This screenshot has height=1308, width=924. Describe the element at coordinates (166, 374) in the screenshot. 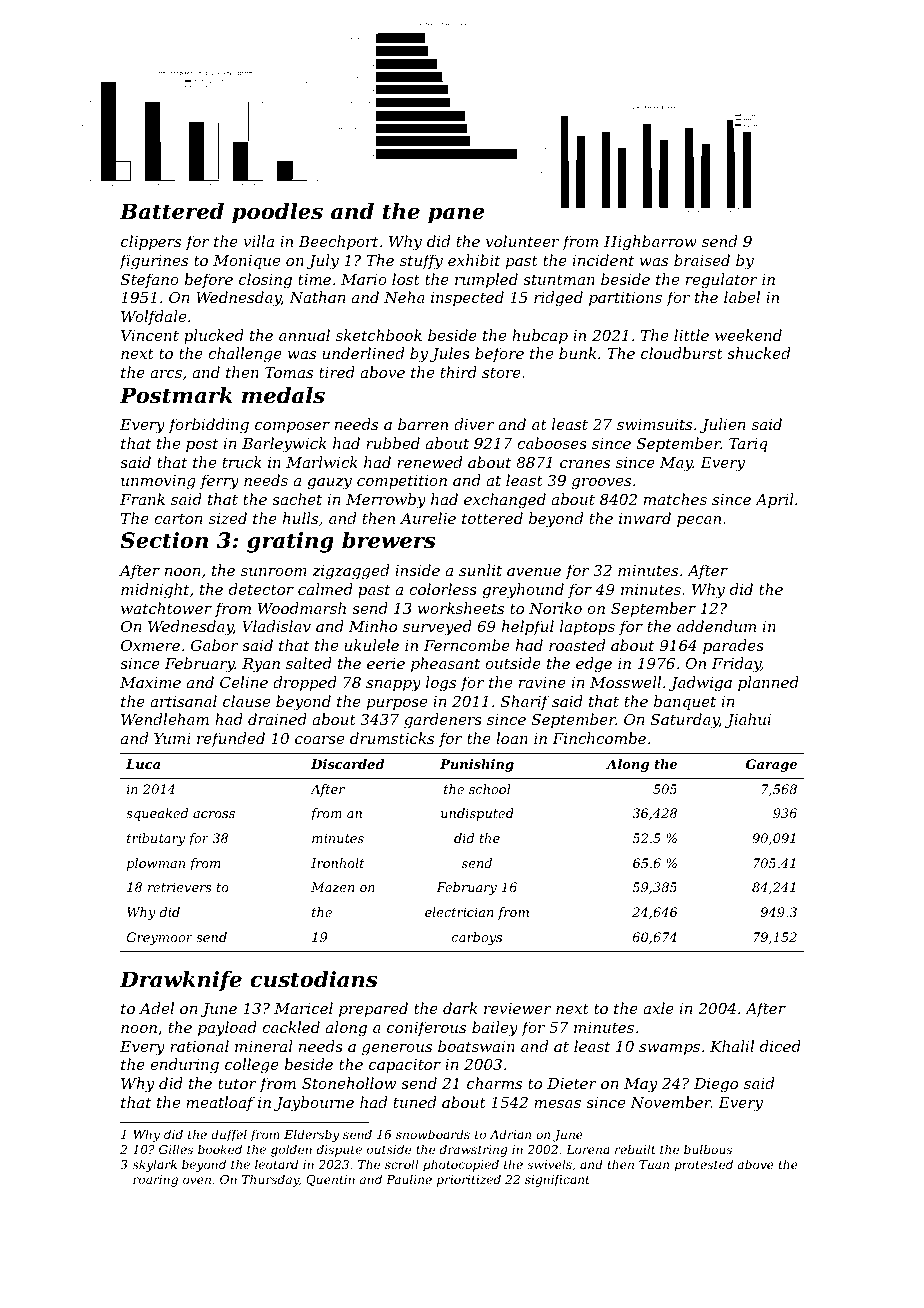

I see `arcs` at that location.
